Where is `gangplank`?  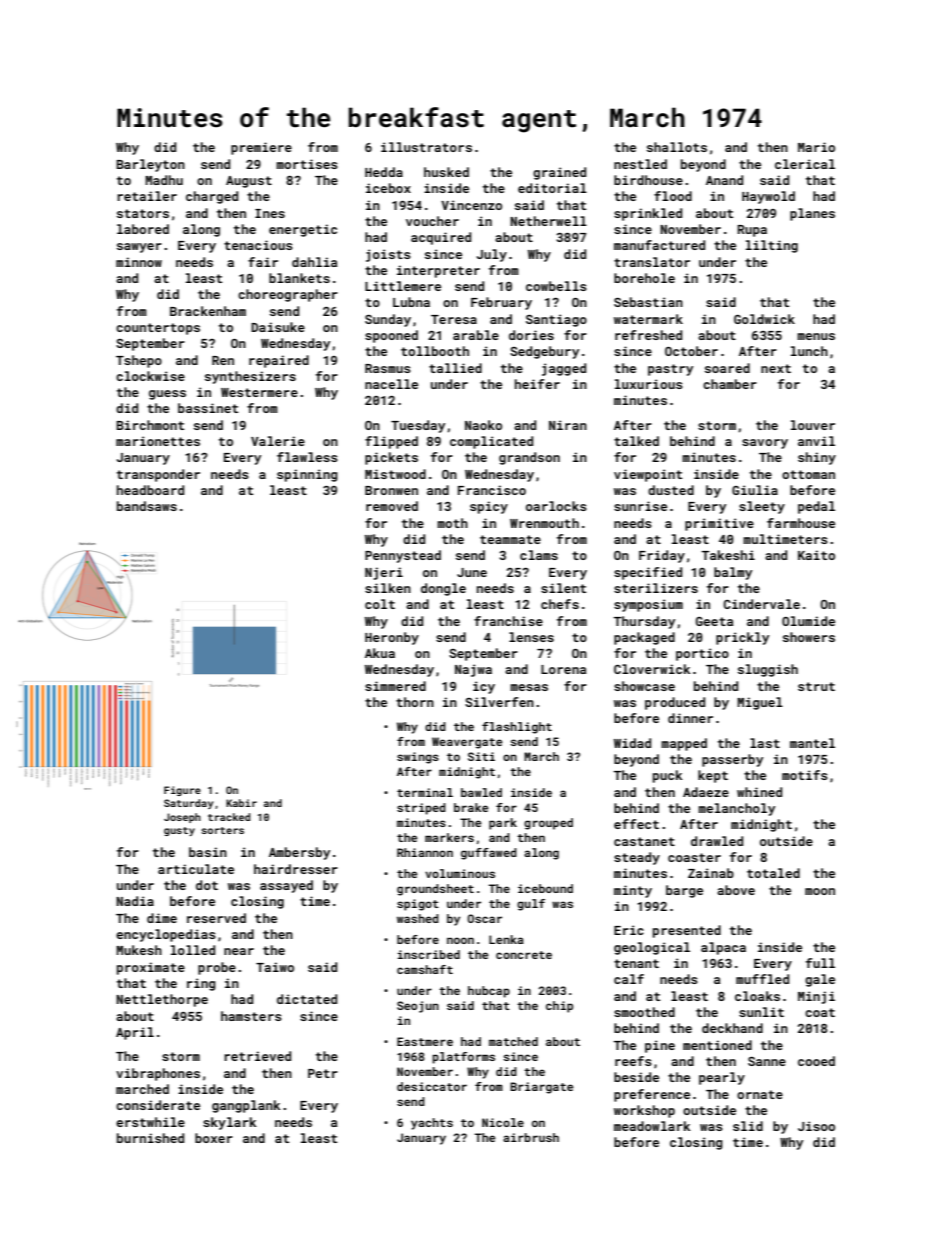 gangplank is located at coordinates (246, 1106).
